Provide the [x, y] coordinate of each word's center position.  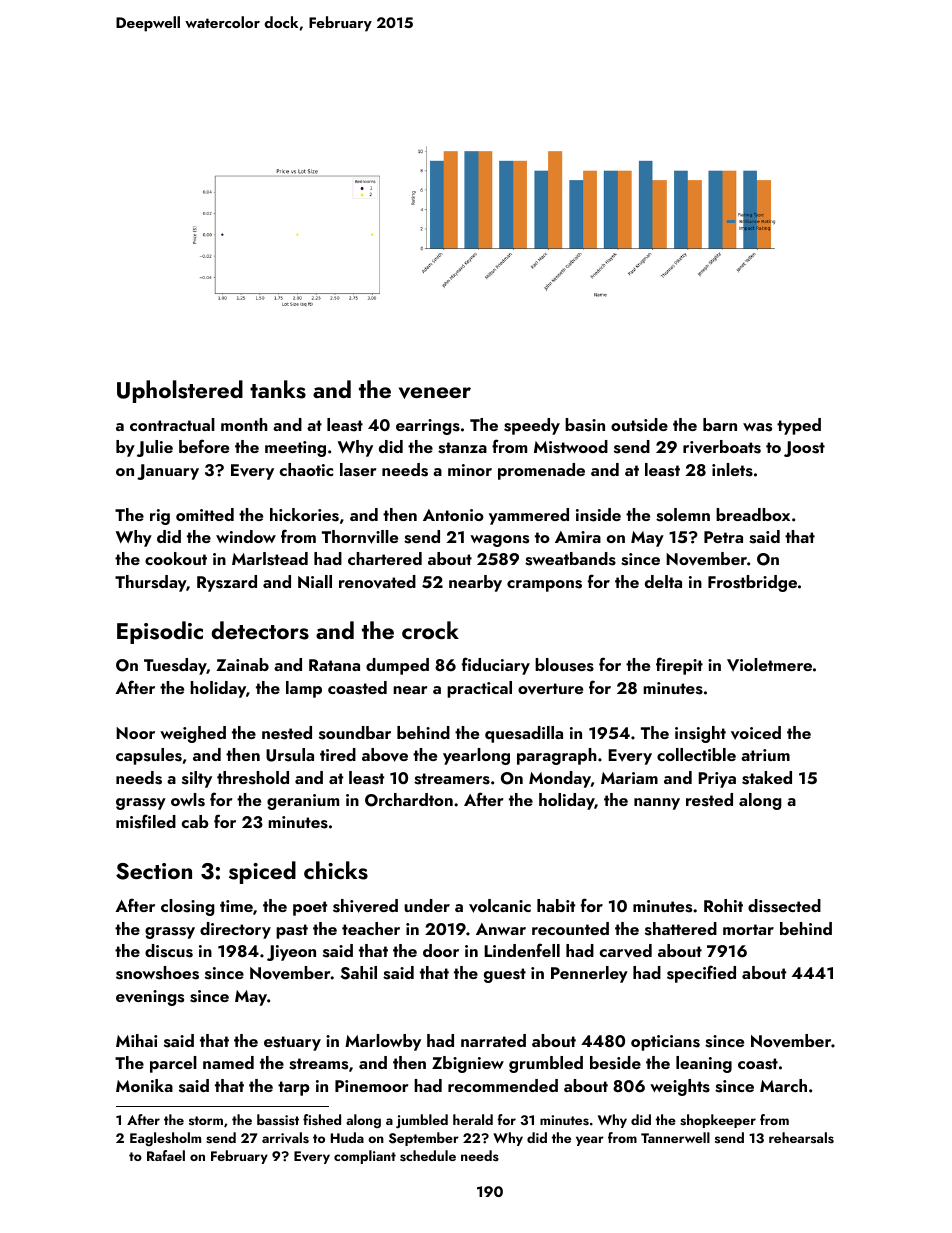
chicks [336, 870]
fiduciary [496, 666]
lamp [304, 689]
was [757, 427]
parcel [173, 1064]
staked [767, 778]
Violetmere [769, 664]
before [204, 446]
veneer [435, 393]
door [441, 950]
